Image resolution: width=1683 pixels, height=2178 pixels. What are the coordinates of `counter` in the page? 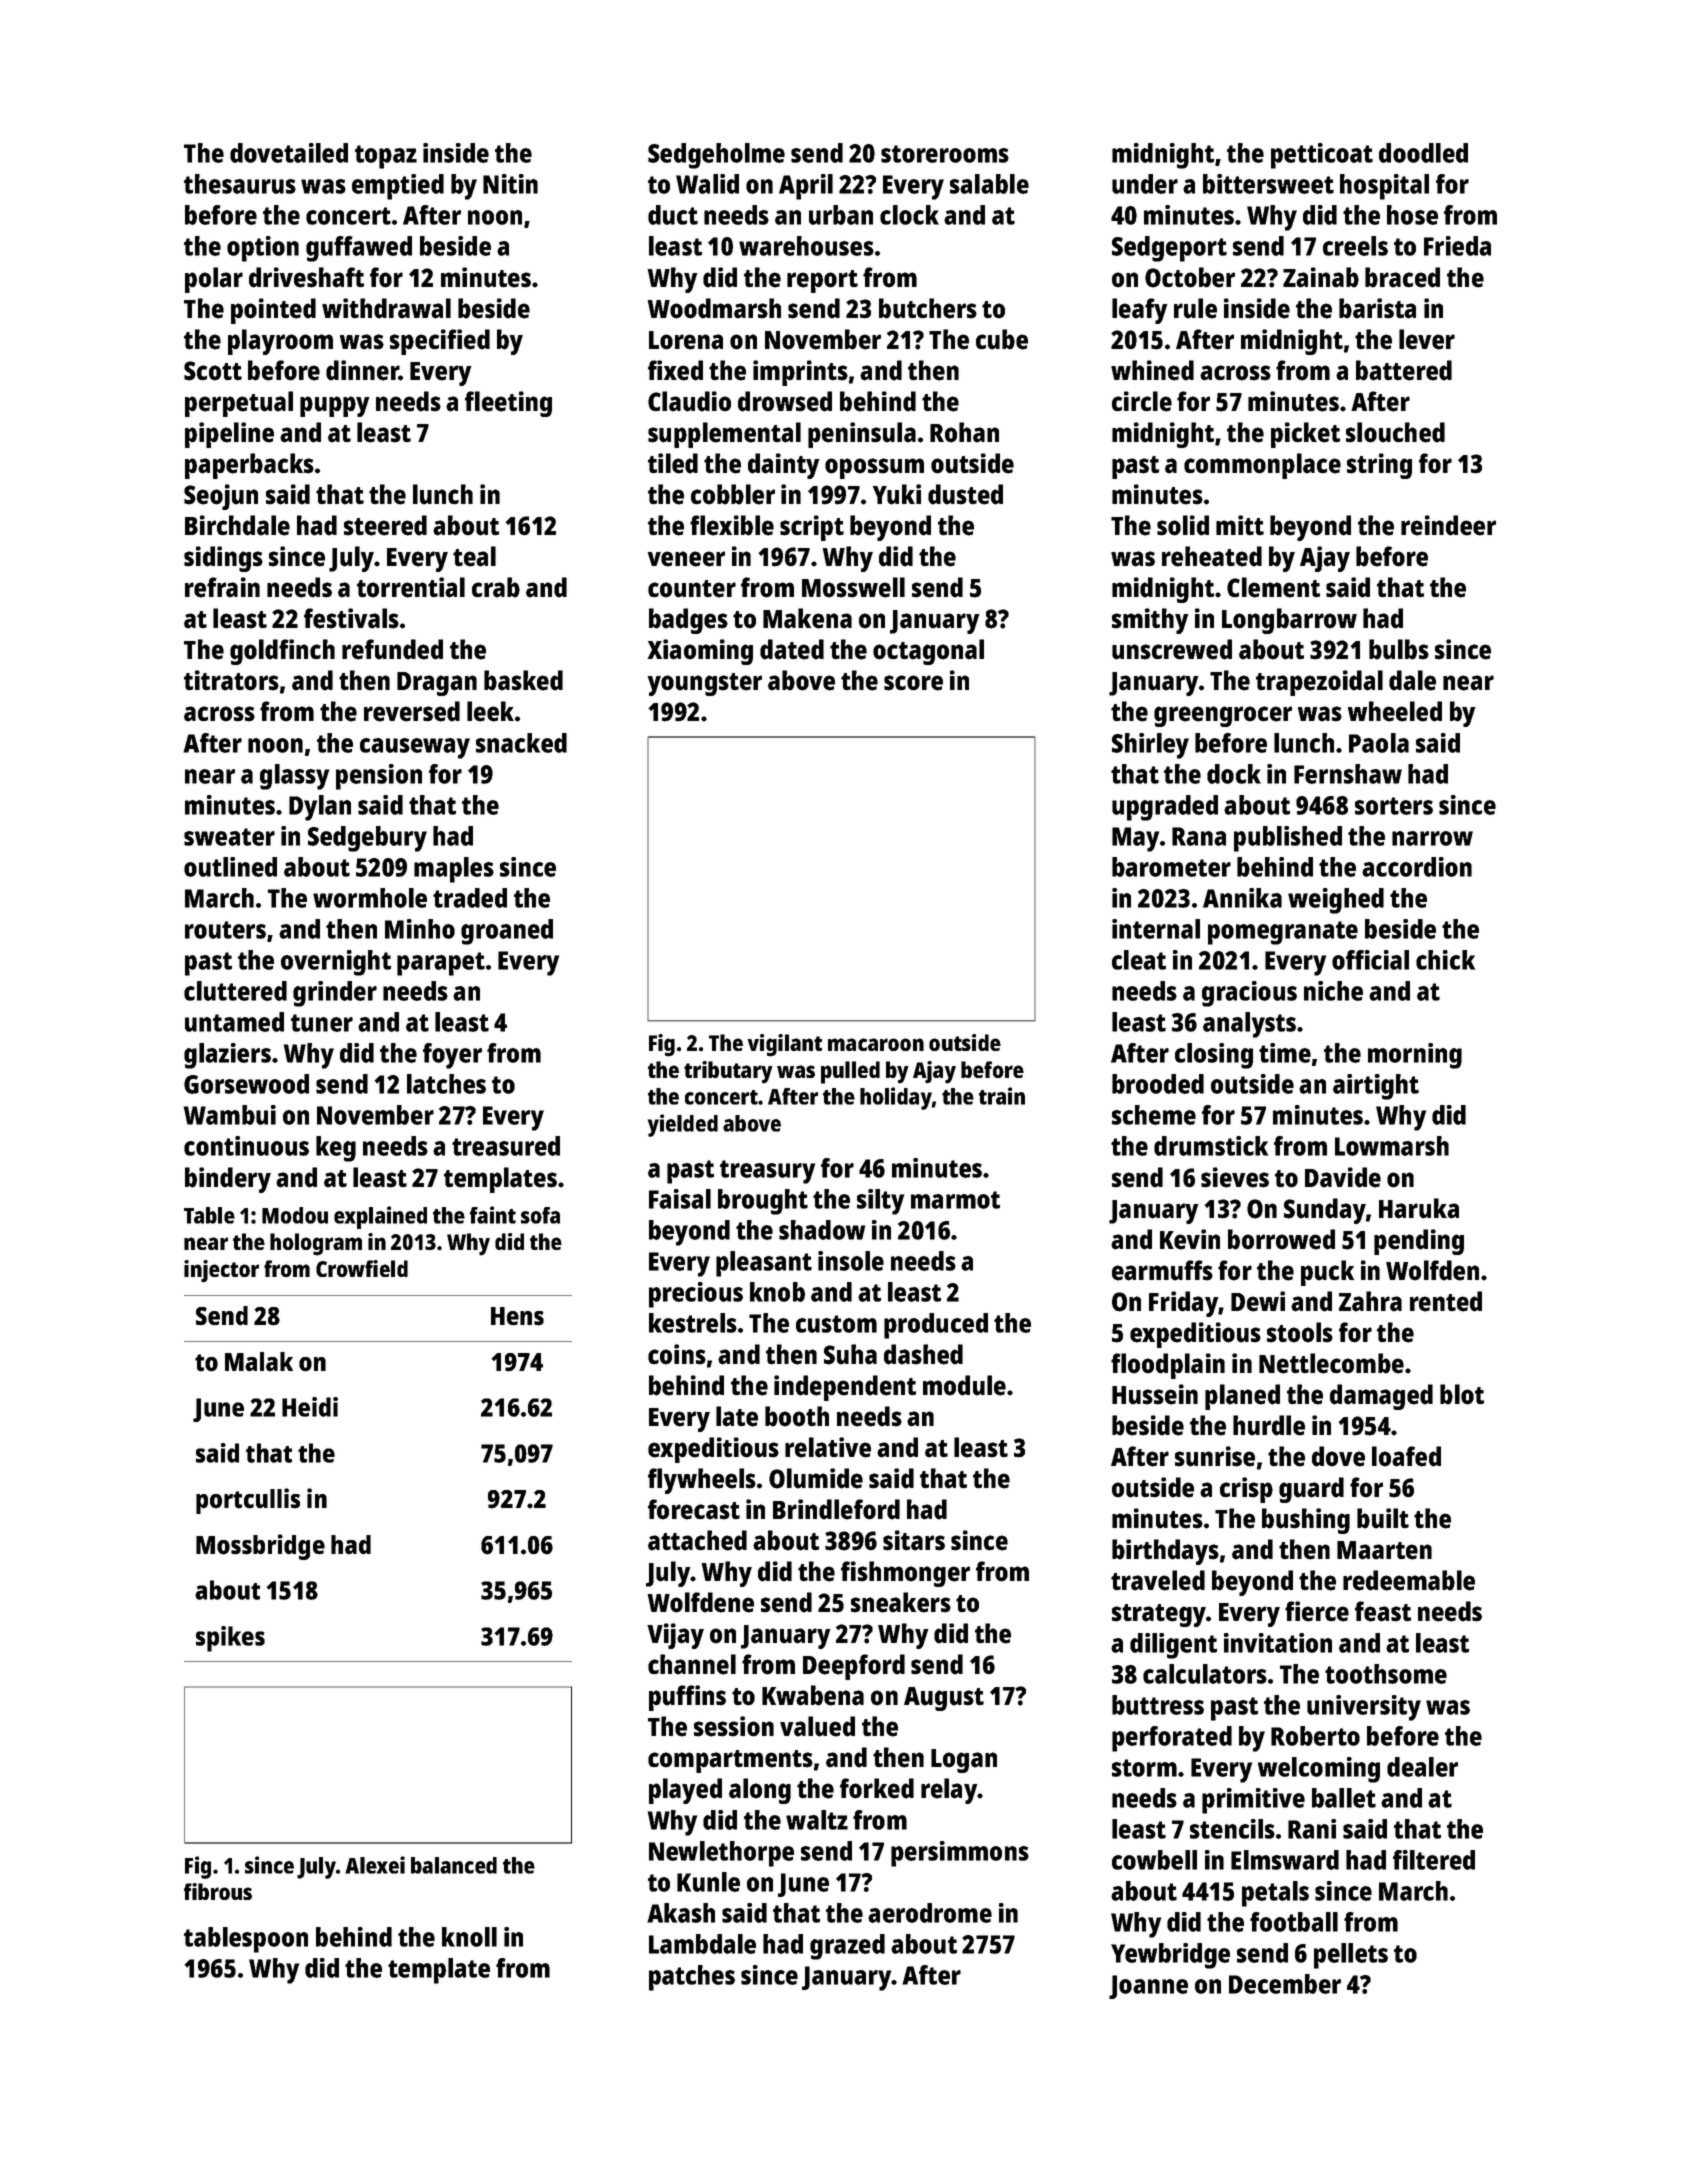 It's located at (692, 589).
